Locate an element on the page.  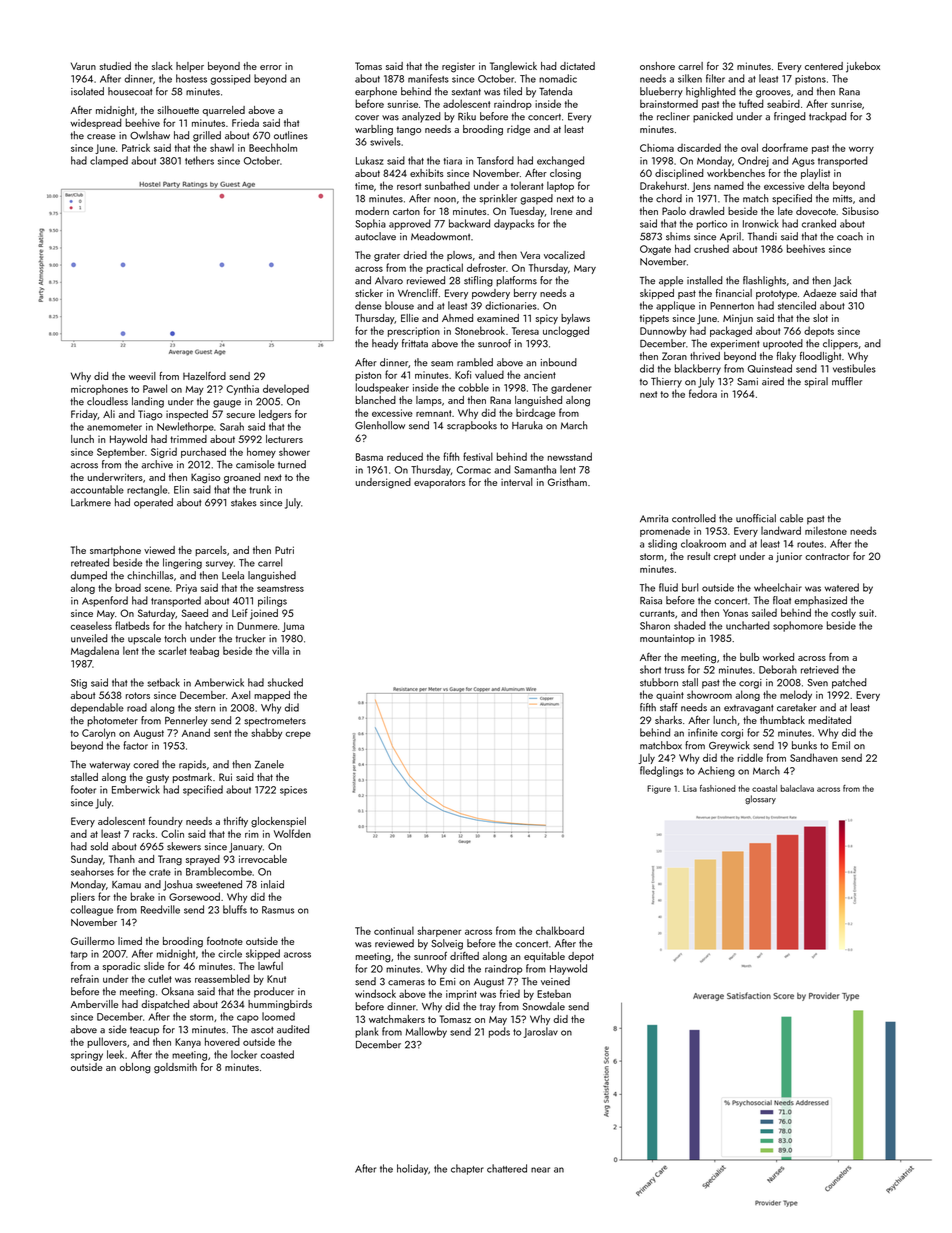
weevil is located at coordinates (142, 376).
